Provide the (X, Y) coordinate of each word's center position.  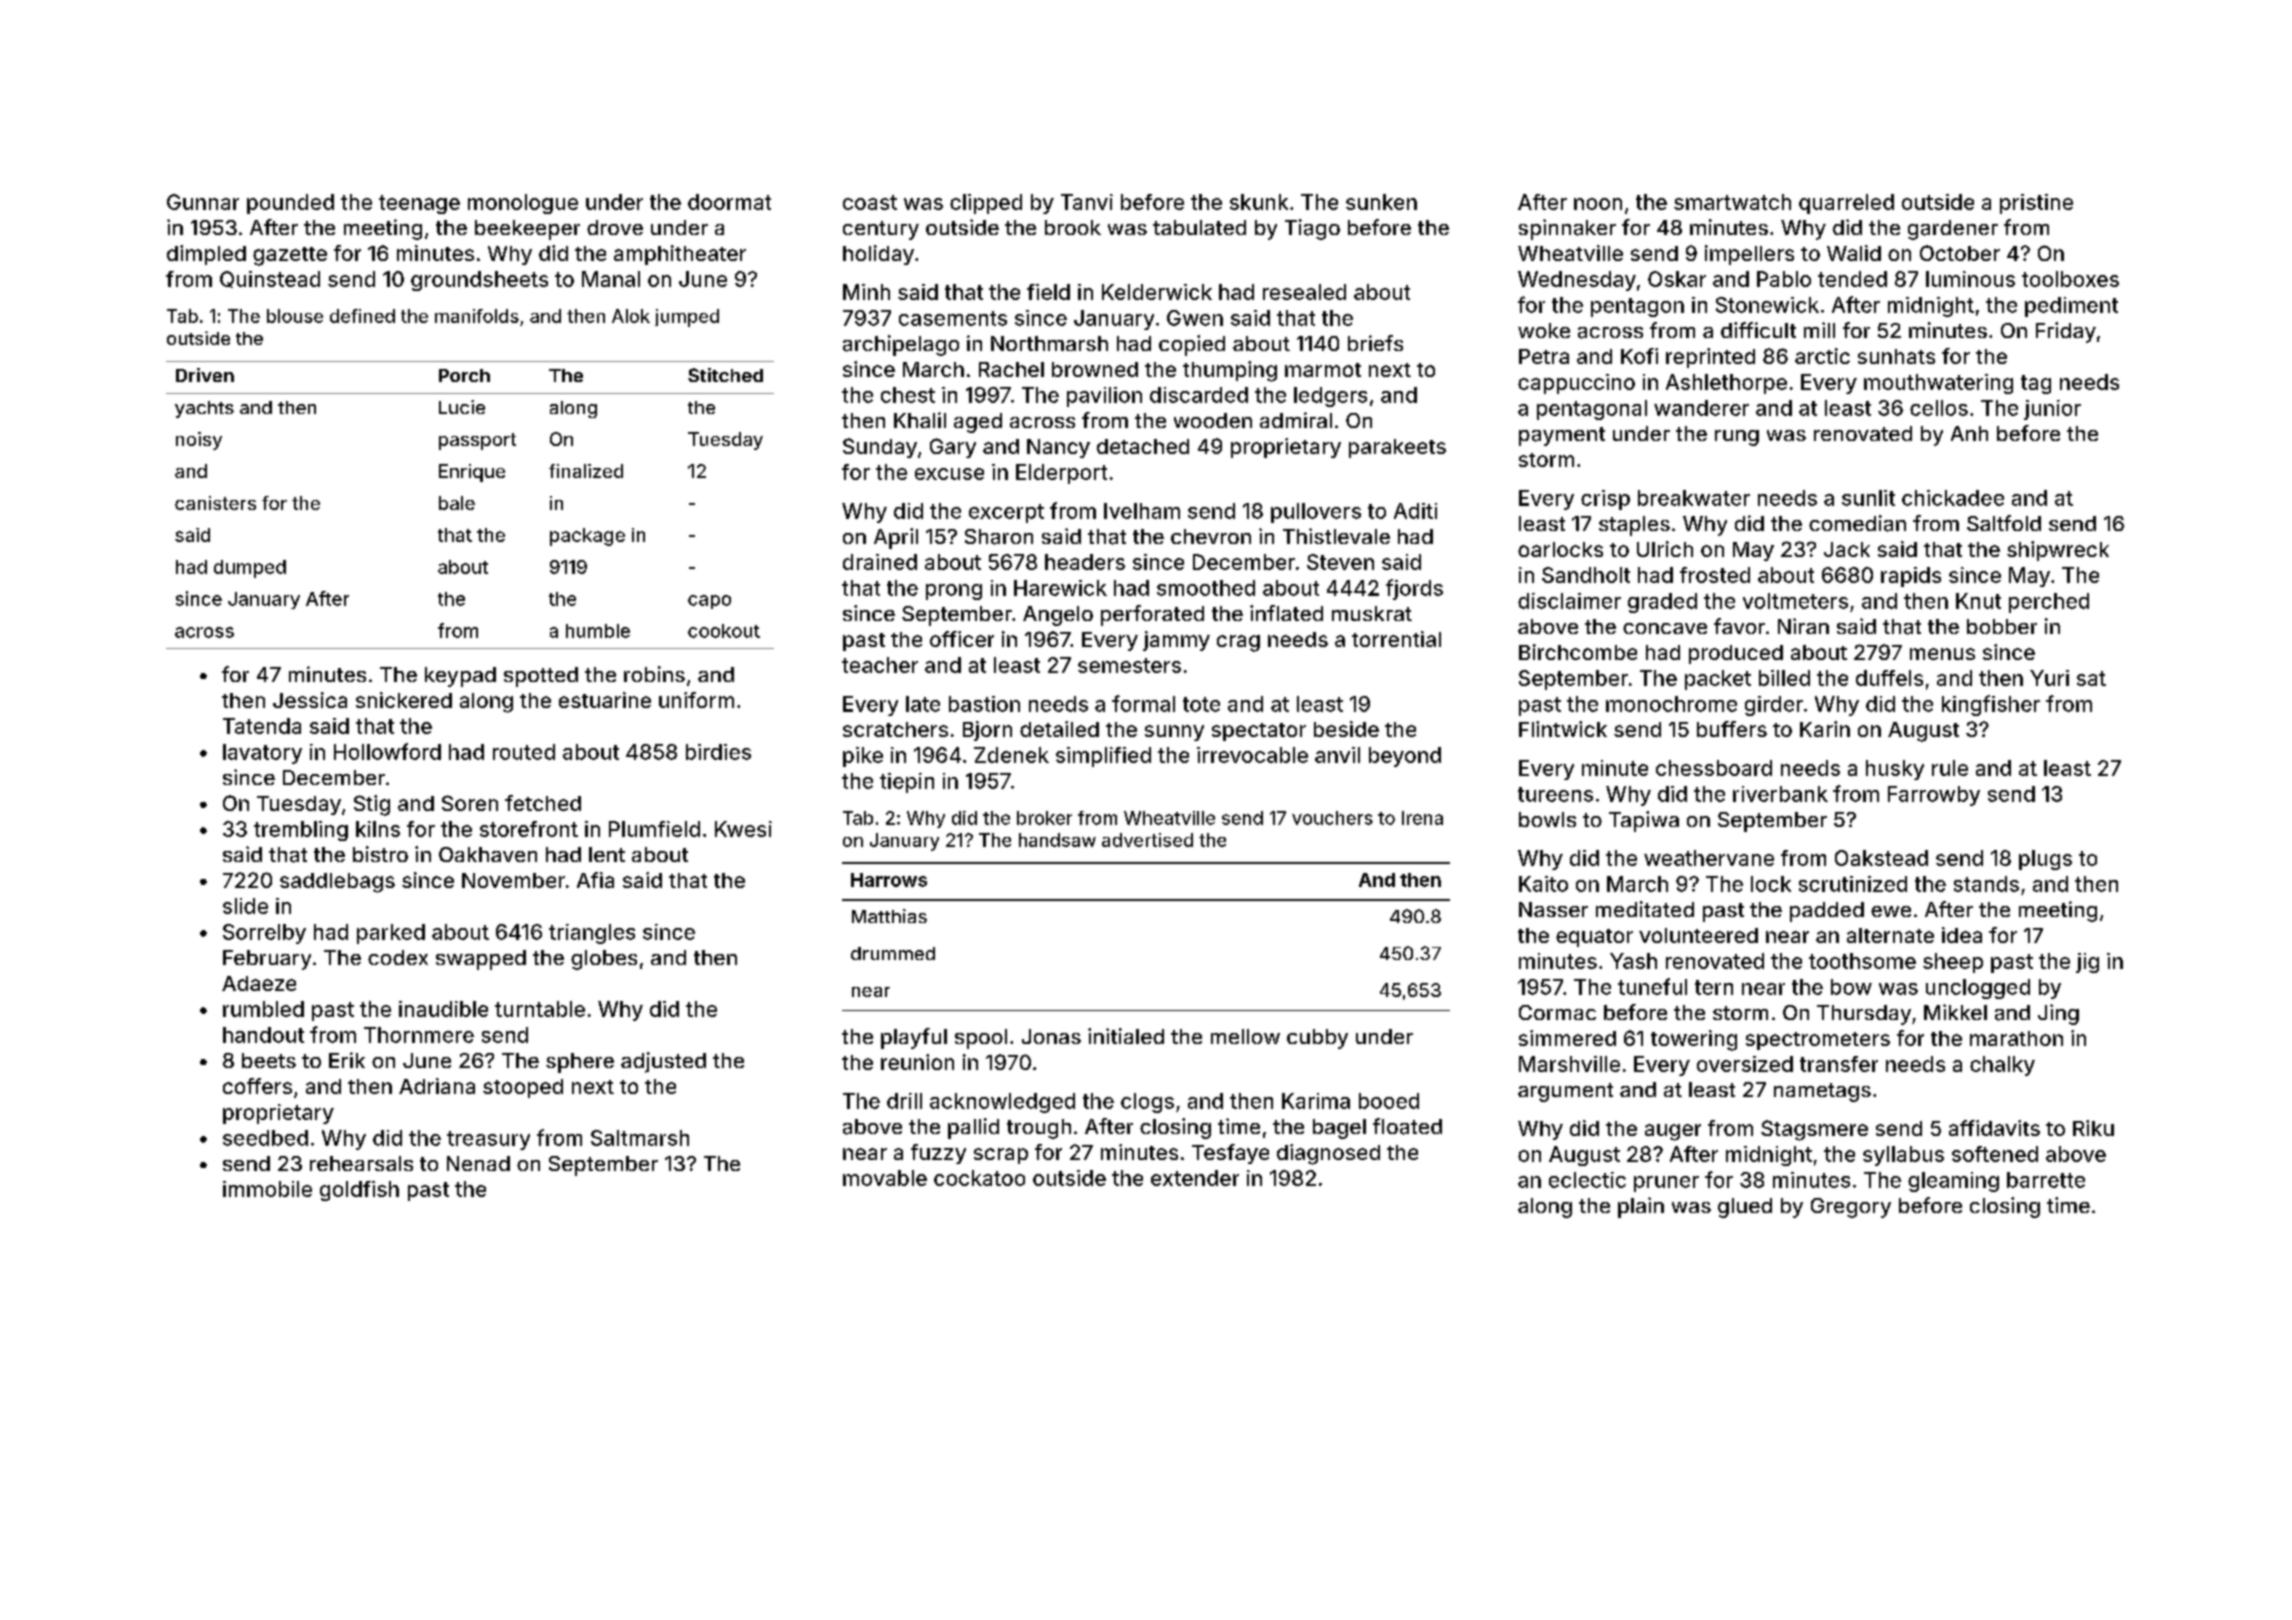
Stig (372, 805)
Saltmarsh (640, 1138)
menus (1942, 654)
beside (1346, 729)
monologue (523, 204)
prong (954, 592)
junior (2052, 410)
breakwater (1694, 498)
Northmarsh (1049, 343)
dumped (250, 569)
